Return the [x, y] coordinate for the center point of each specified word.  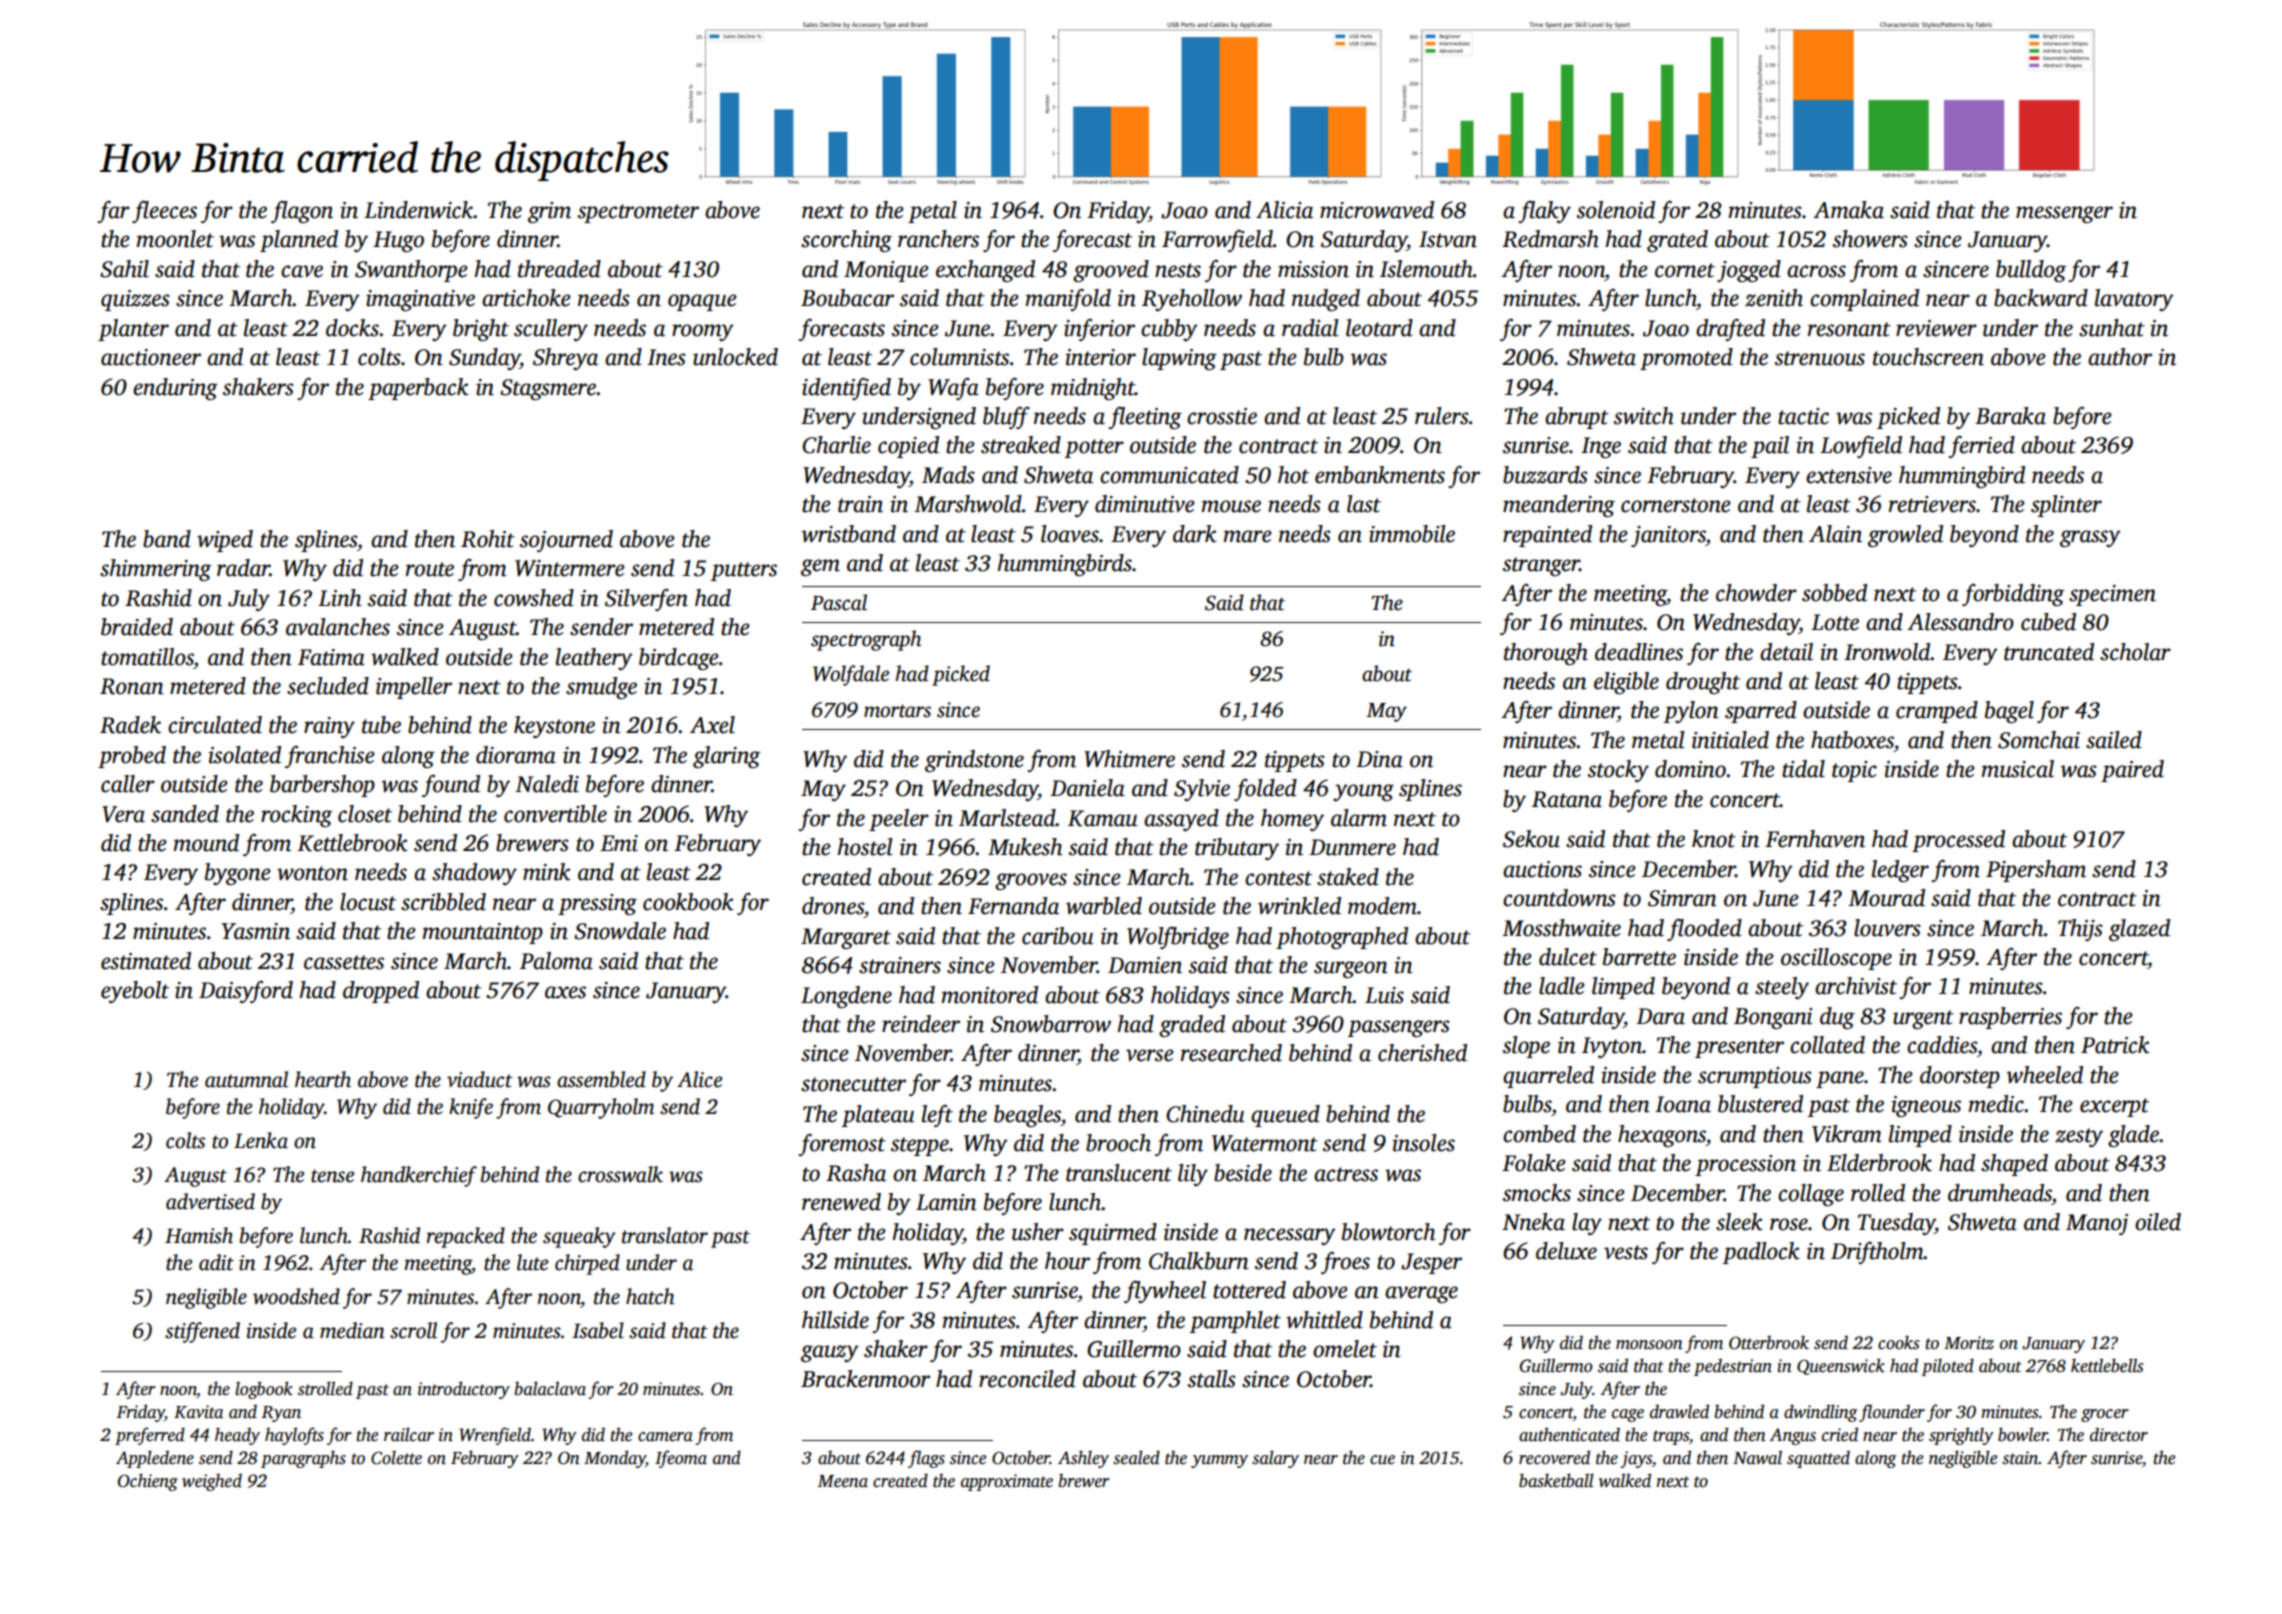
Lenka [261, 1140]
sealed [1136, 1457]
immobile [1412, 534]
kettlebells [2107, 1365]
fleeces [164, 212]
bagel [2009, 712]
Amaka [1848, 210]
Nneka [1533, 1222]
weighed [212, 1482]
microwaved [1377, 210]
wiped [225, 541]
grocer [2105, 1415]
